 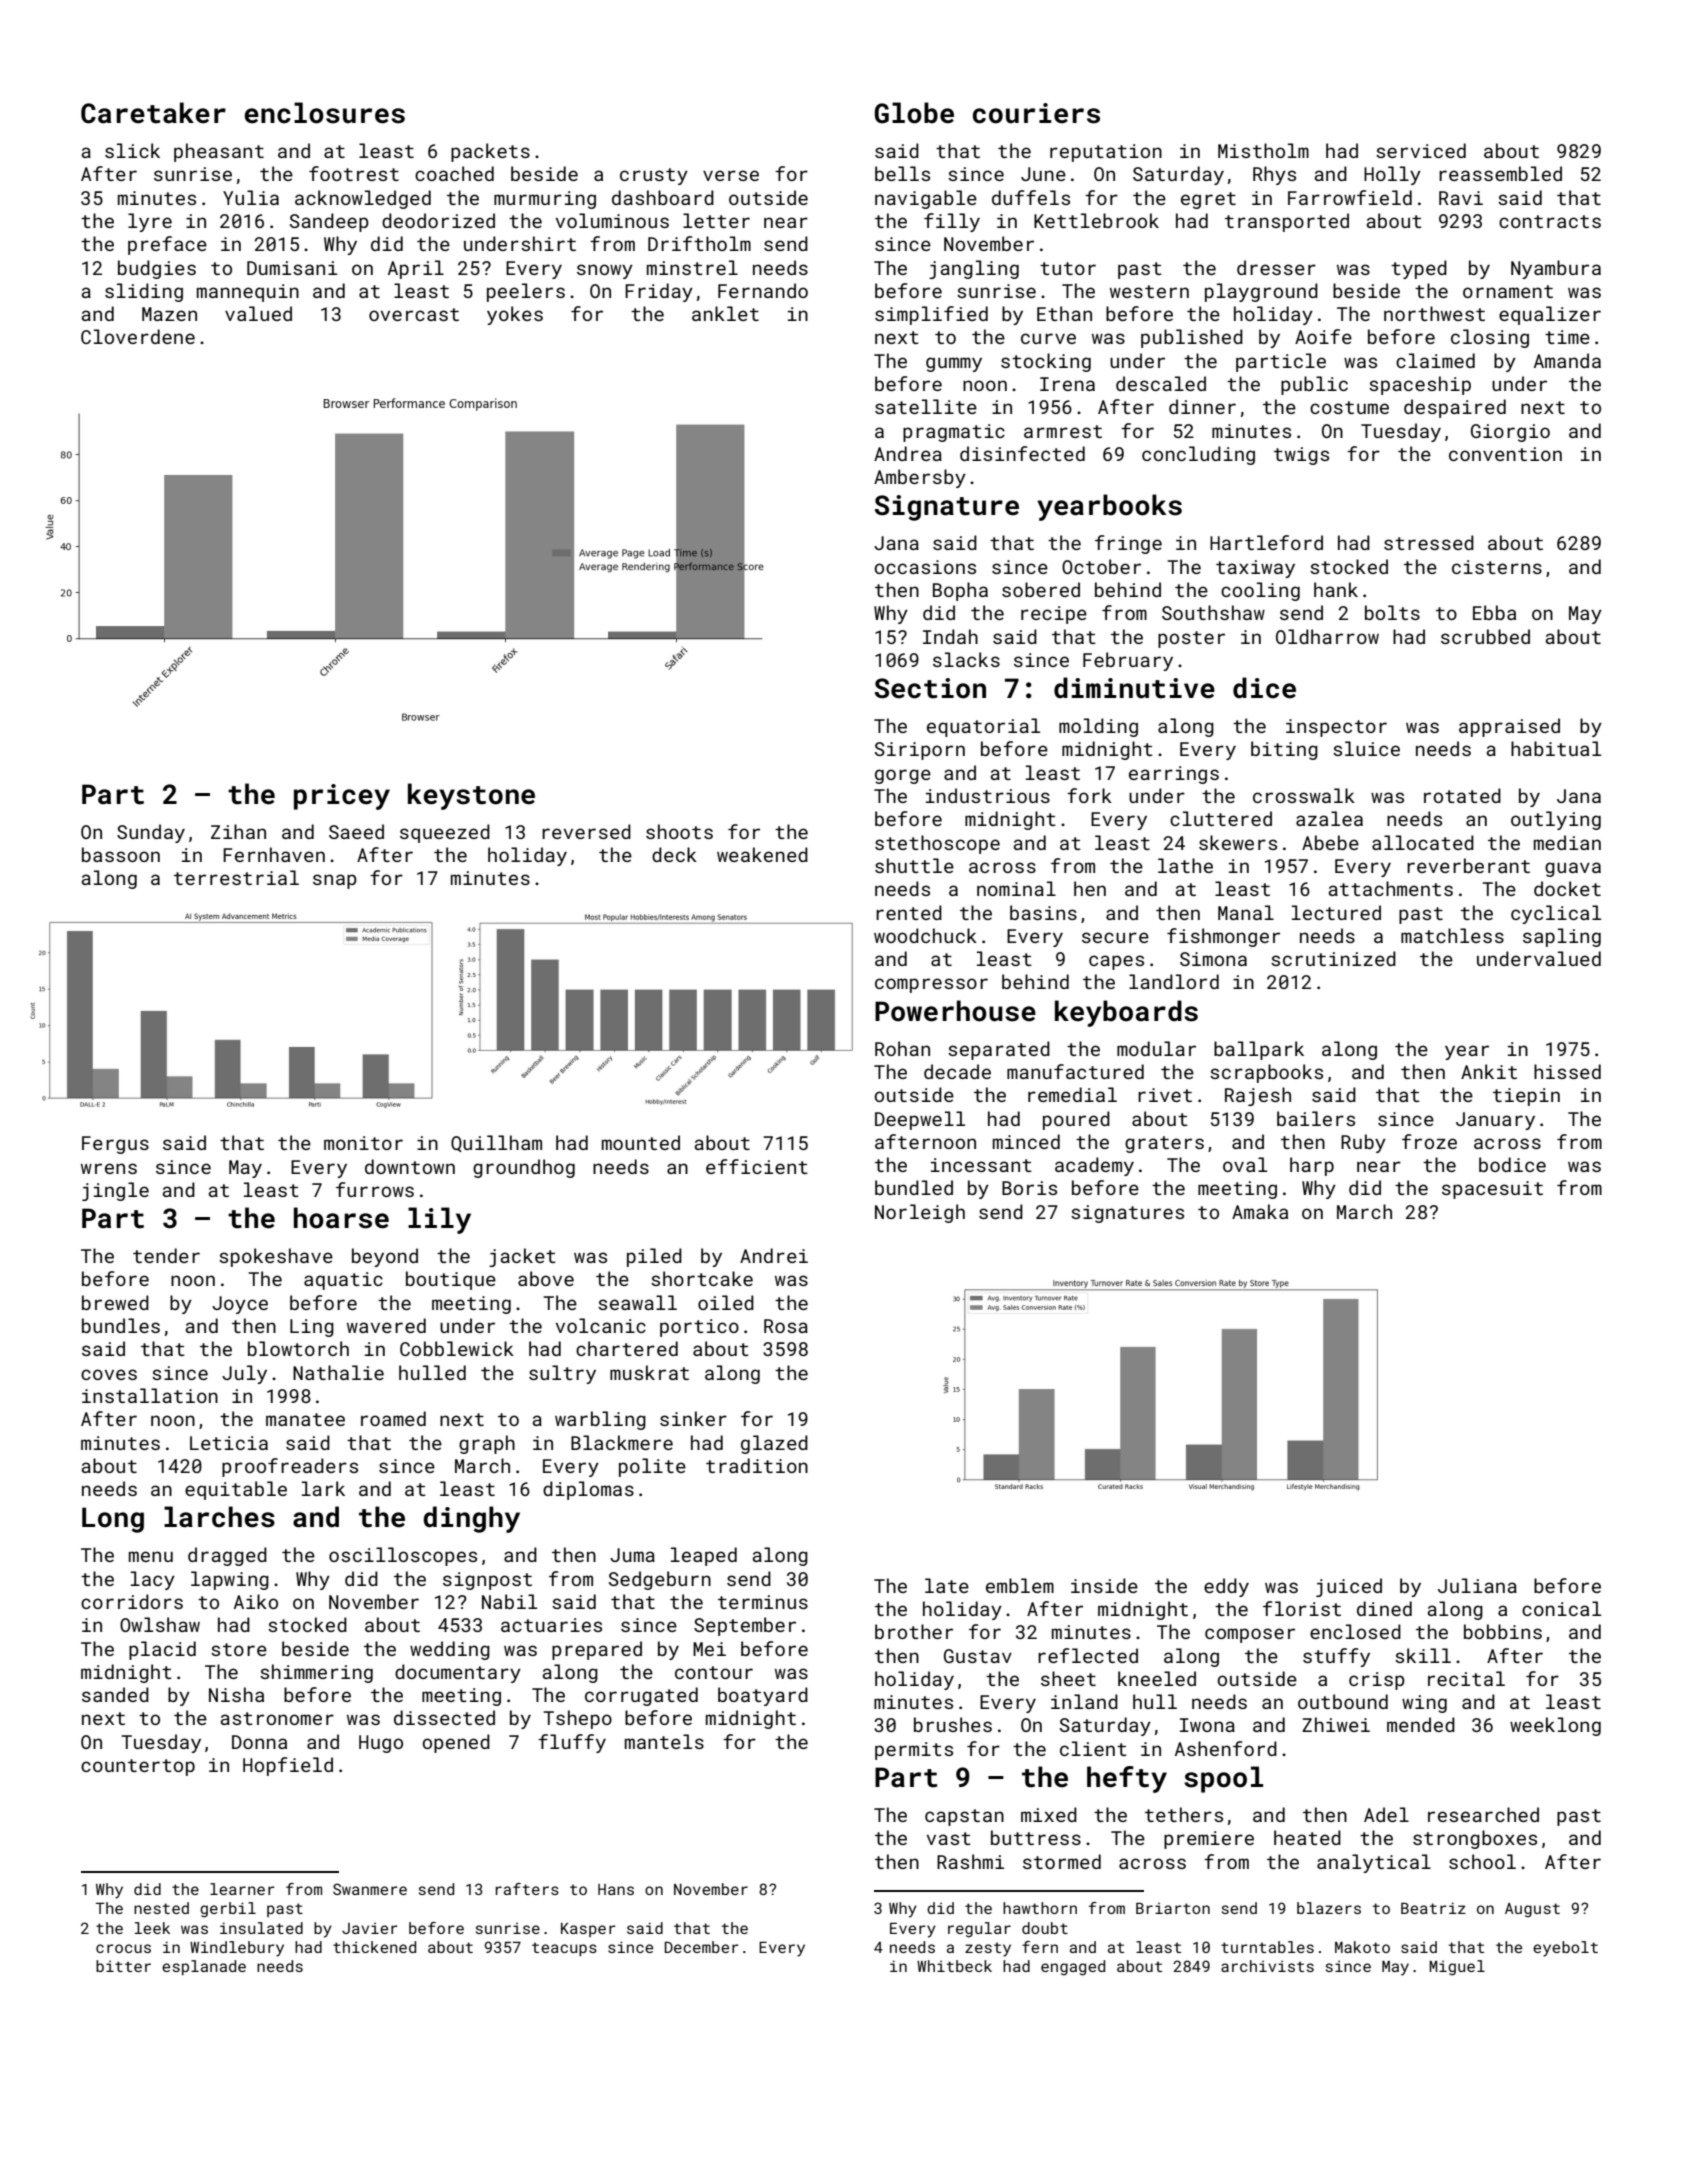 What do you see at coordinates (374, 1947) in the image?
I see `thickened` at bounding box center [374, 1947].
